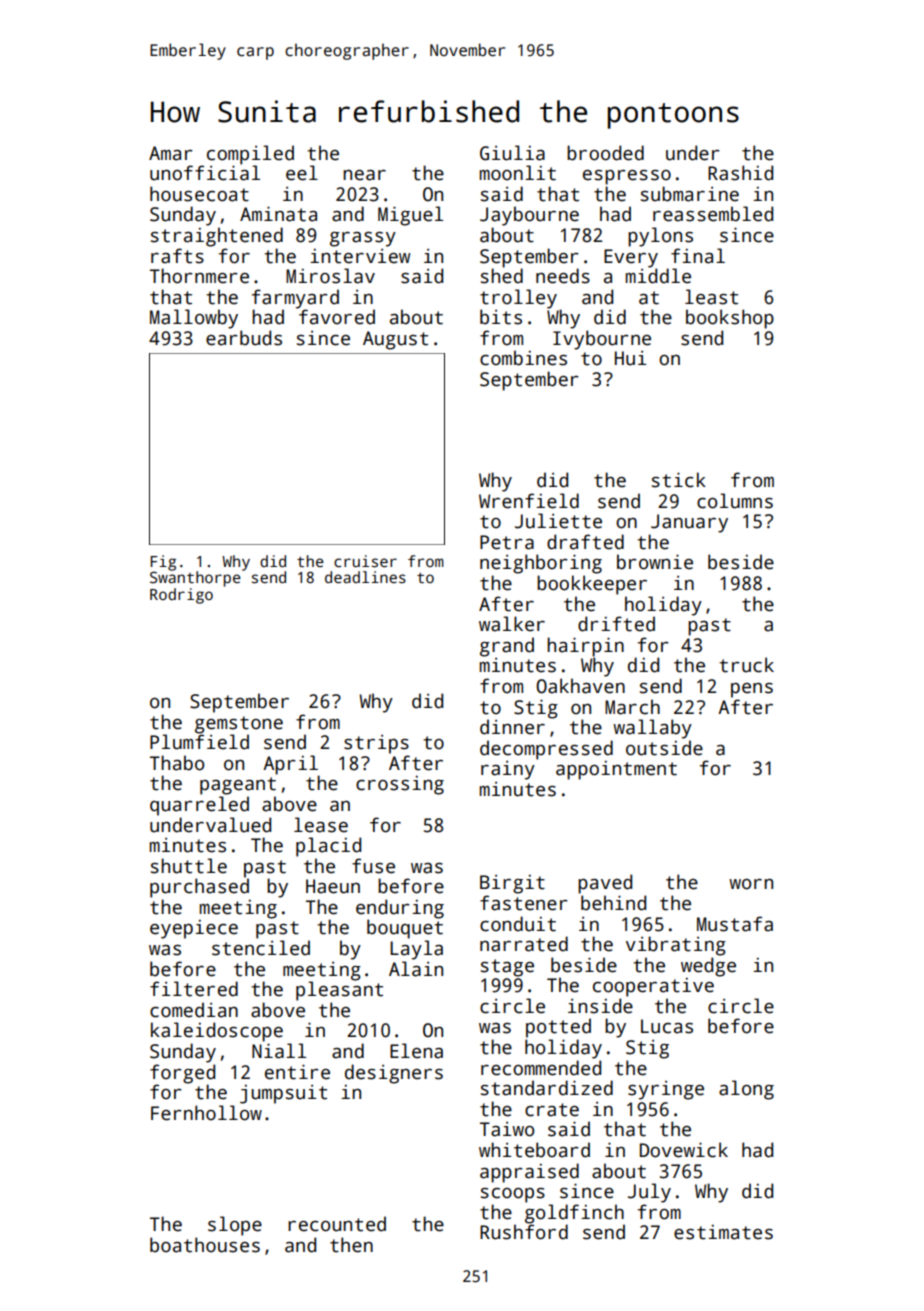 The image size is (924, 1311). Describe the element at coordinates (529, 501) in the page. I see `Wrenfield` at that location.
